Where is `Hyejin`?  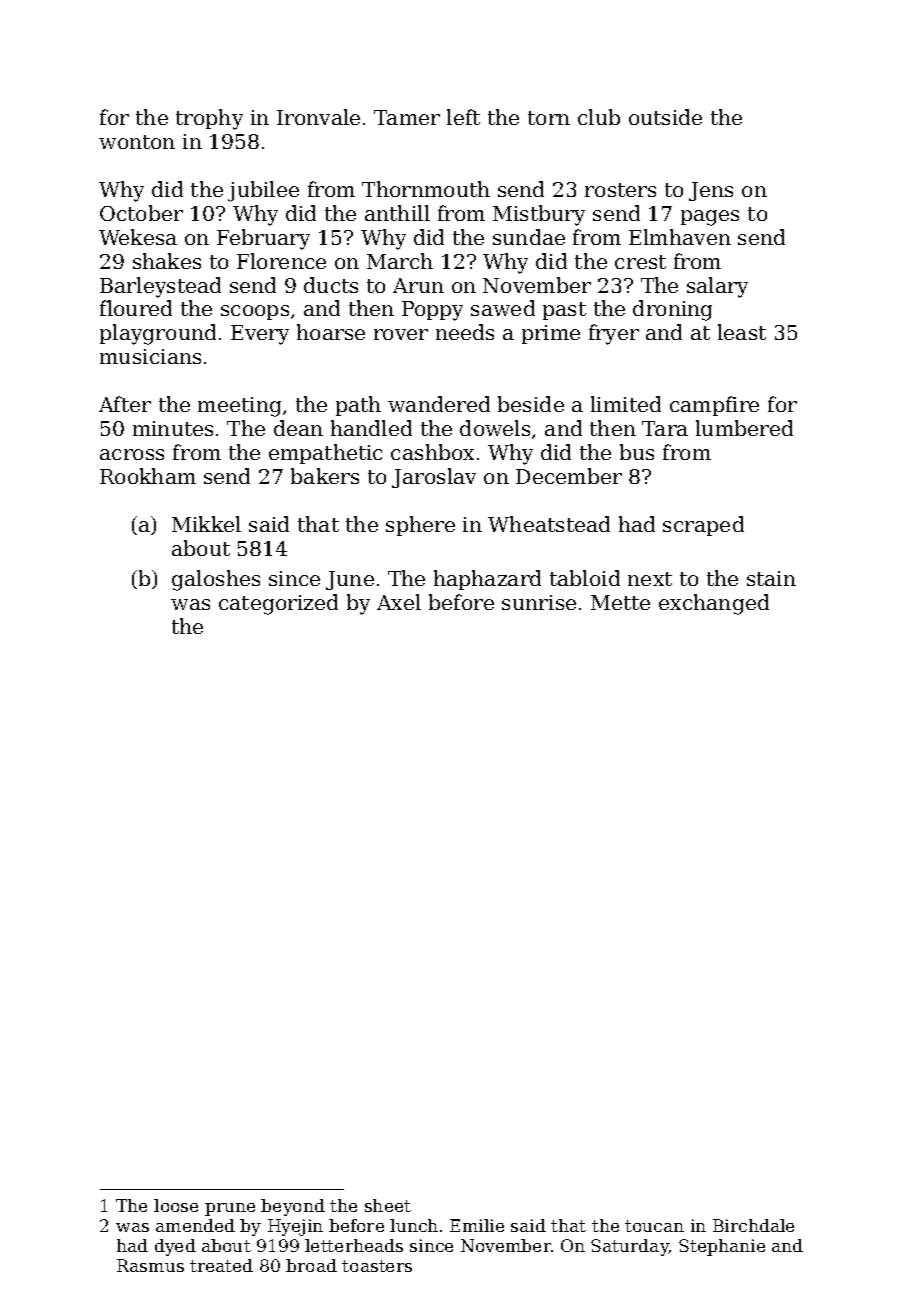
Hyejin is located at coordinates (295, 1227).
